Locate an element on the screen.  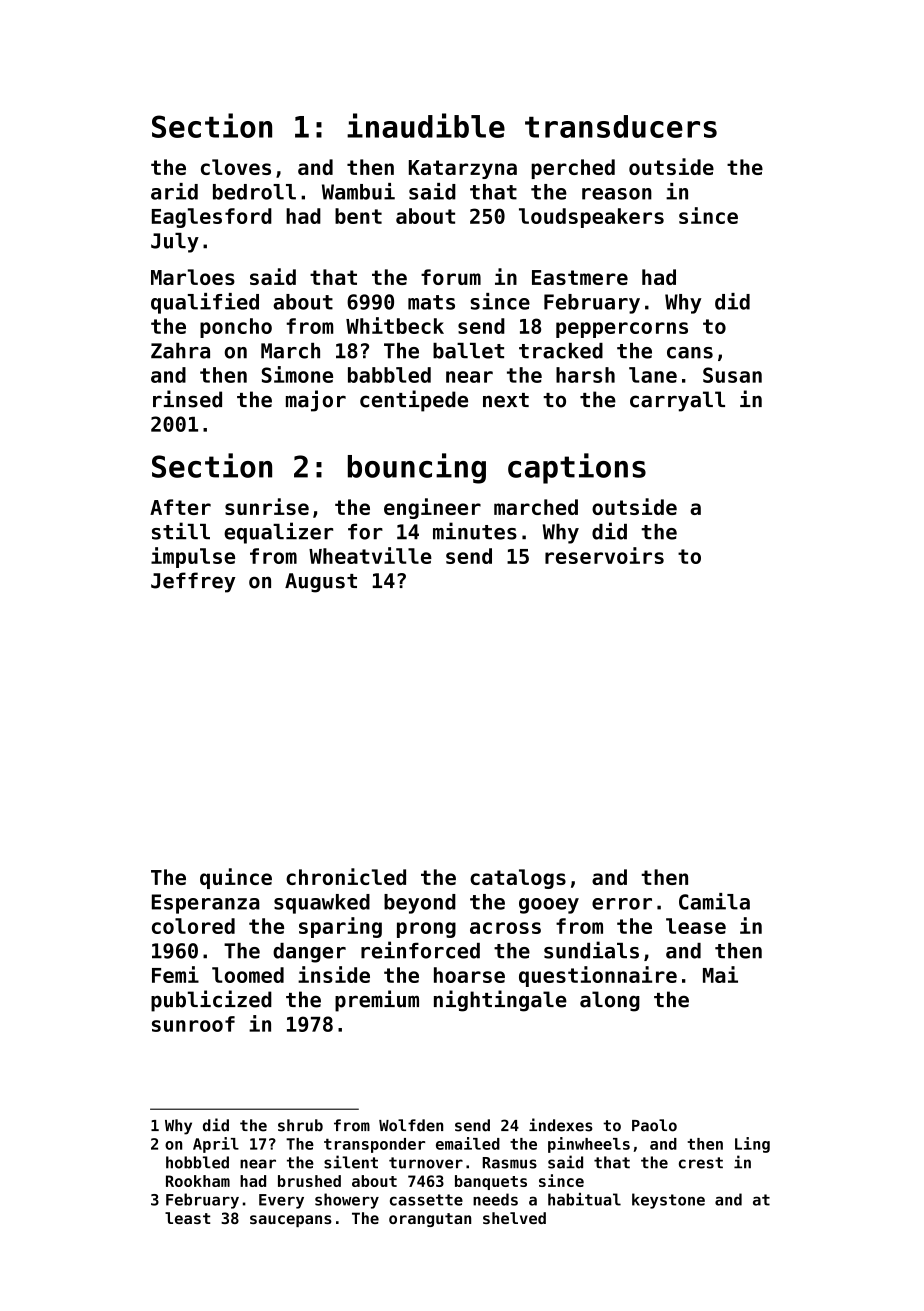
catalogs is located at coordinates (518, 879).
